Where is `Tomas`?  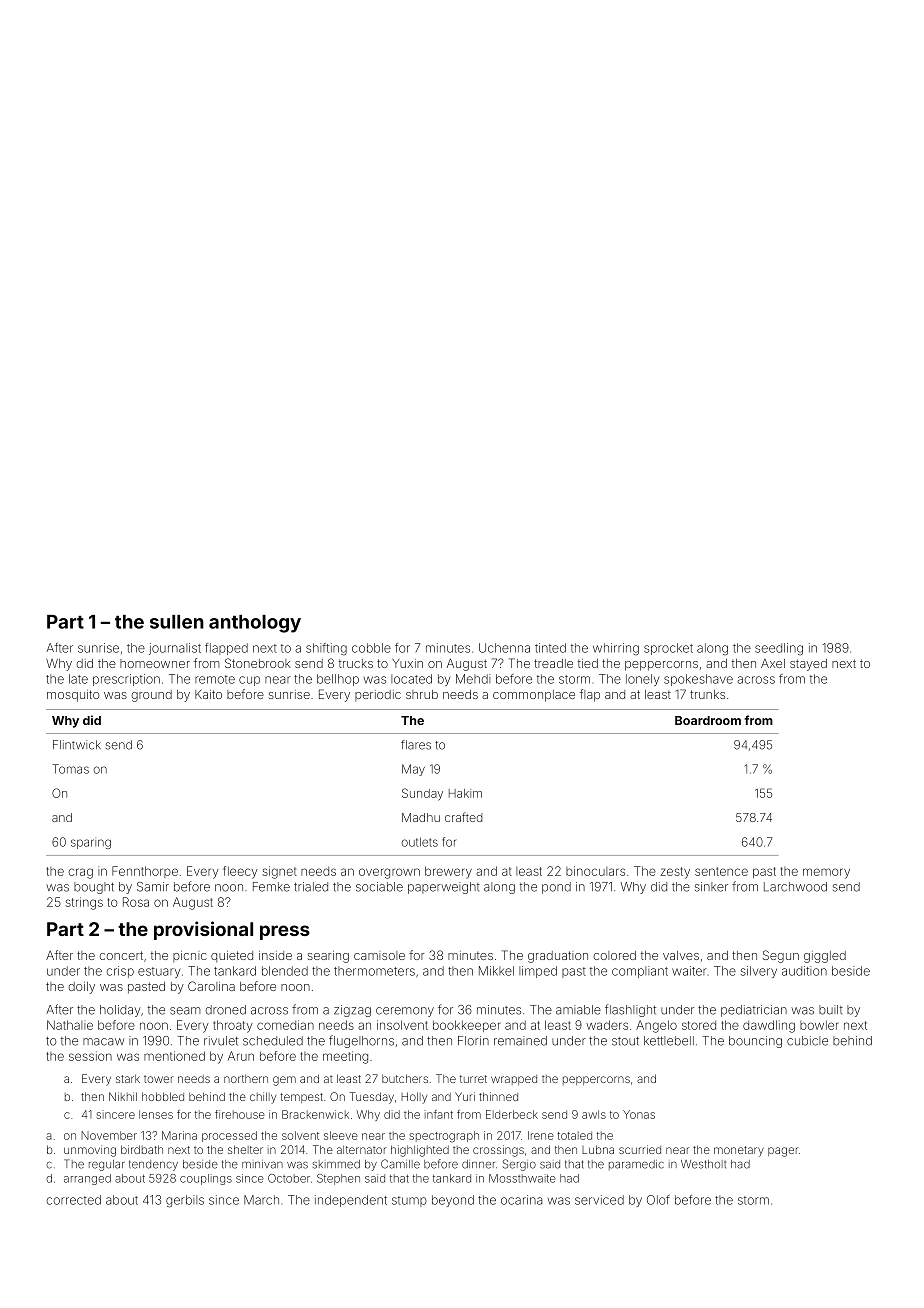
Tomas is located at coordinates (70, 769).
